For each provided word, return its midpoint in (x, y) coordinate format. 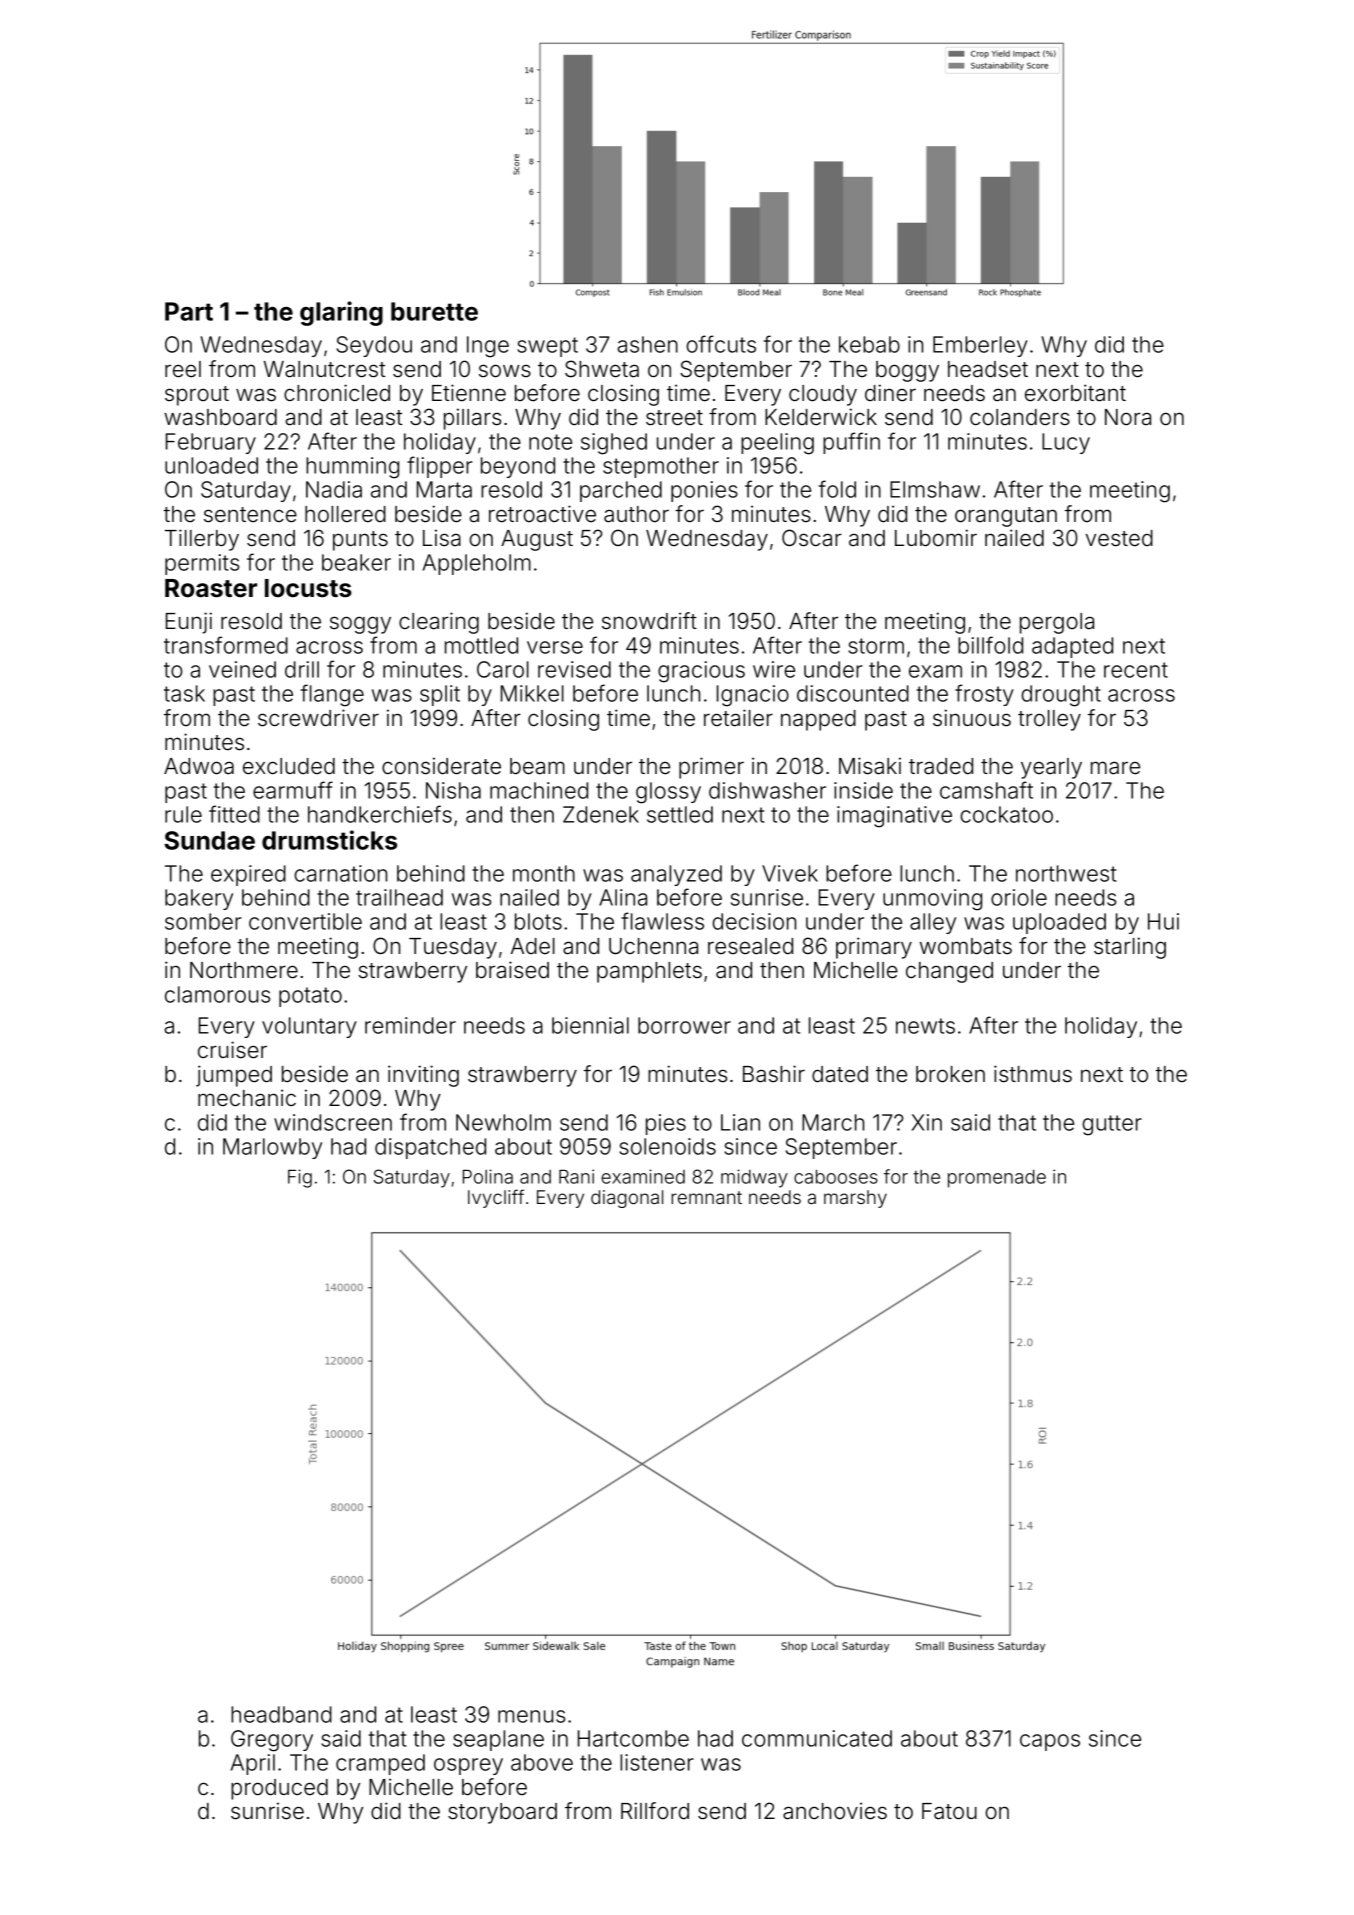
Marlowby (272, 1148)
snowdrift (649, 621)
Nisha (453, 790)
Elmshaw (935, 489)
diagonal (627, 1199)
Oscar (812, 538)
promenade (997, 1179)
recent (1136, 670)
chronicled (337, 393)
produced (279, 1789)
